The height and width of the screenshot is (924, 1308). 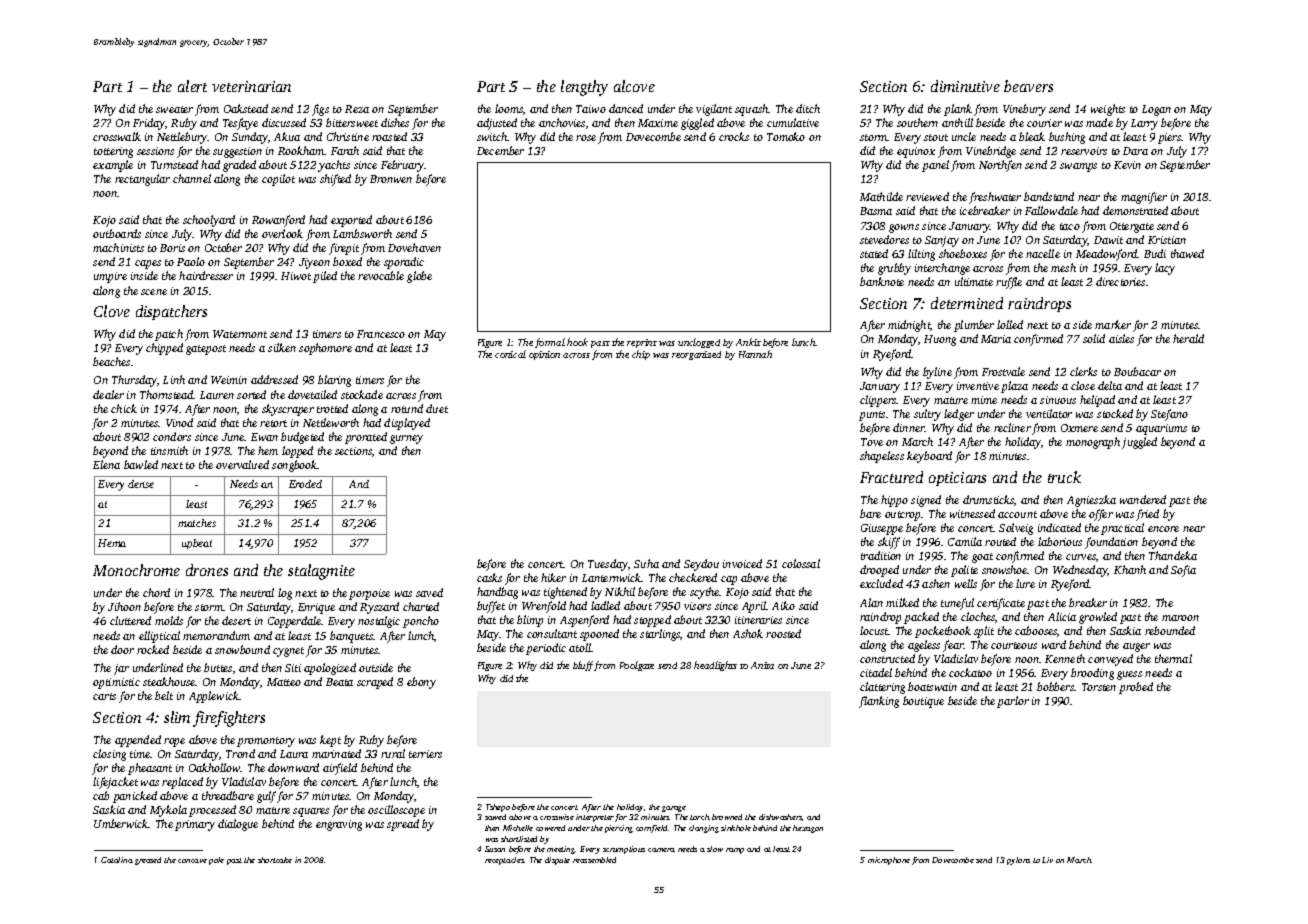 What do you see at coordinates (965, 86) in the screenshot?
I see `diminutive` at bounding box center [965, 86].
